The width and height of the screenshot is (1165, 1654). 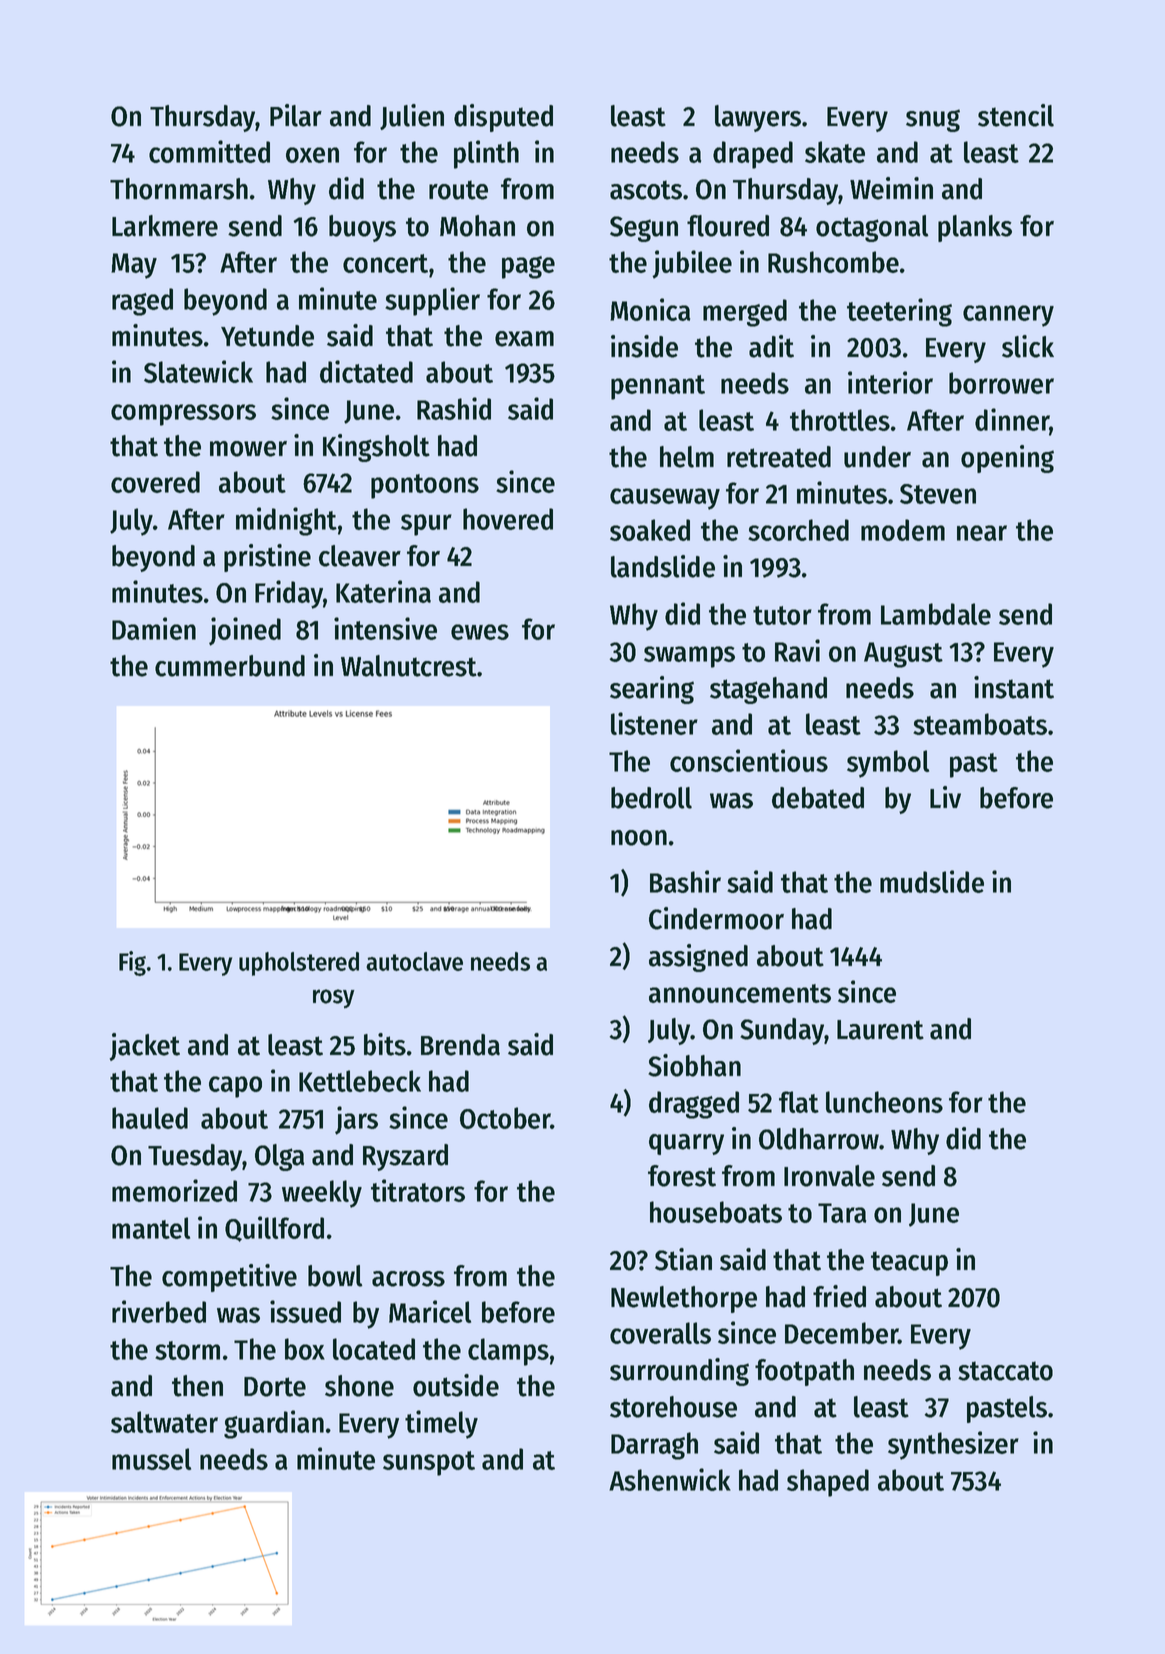 What do you see at coordinates (880, 1030) in the screenshot?
I see `Laurent` at bounding box center [880, 1030].
